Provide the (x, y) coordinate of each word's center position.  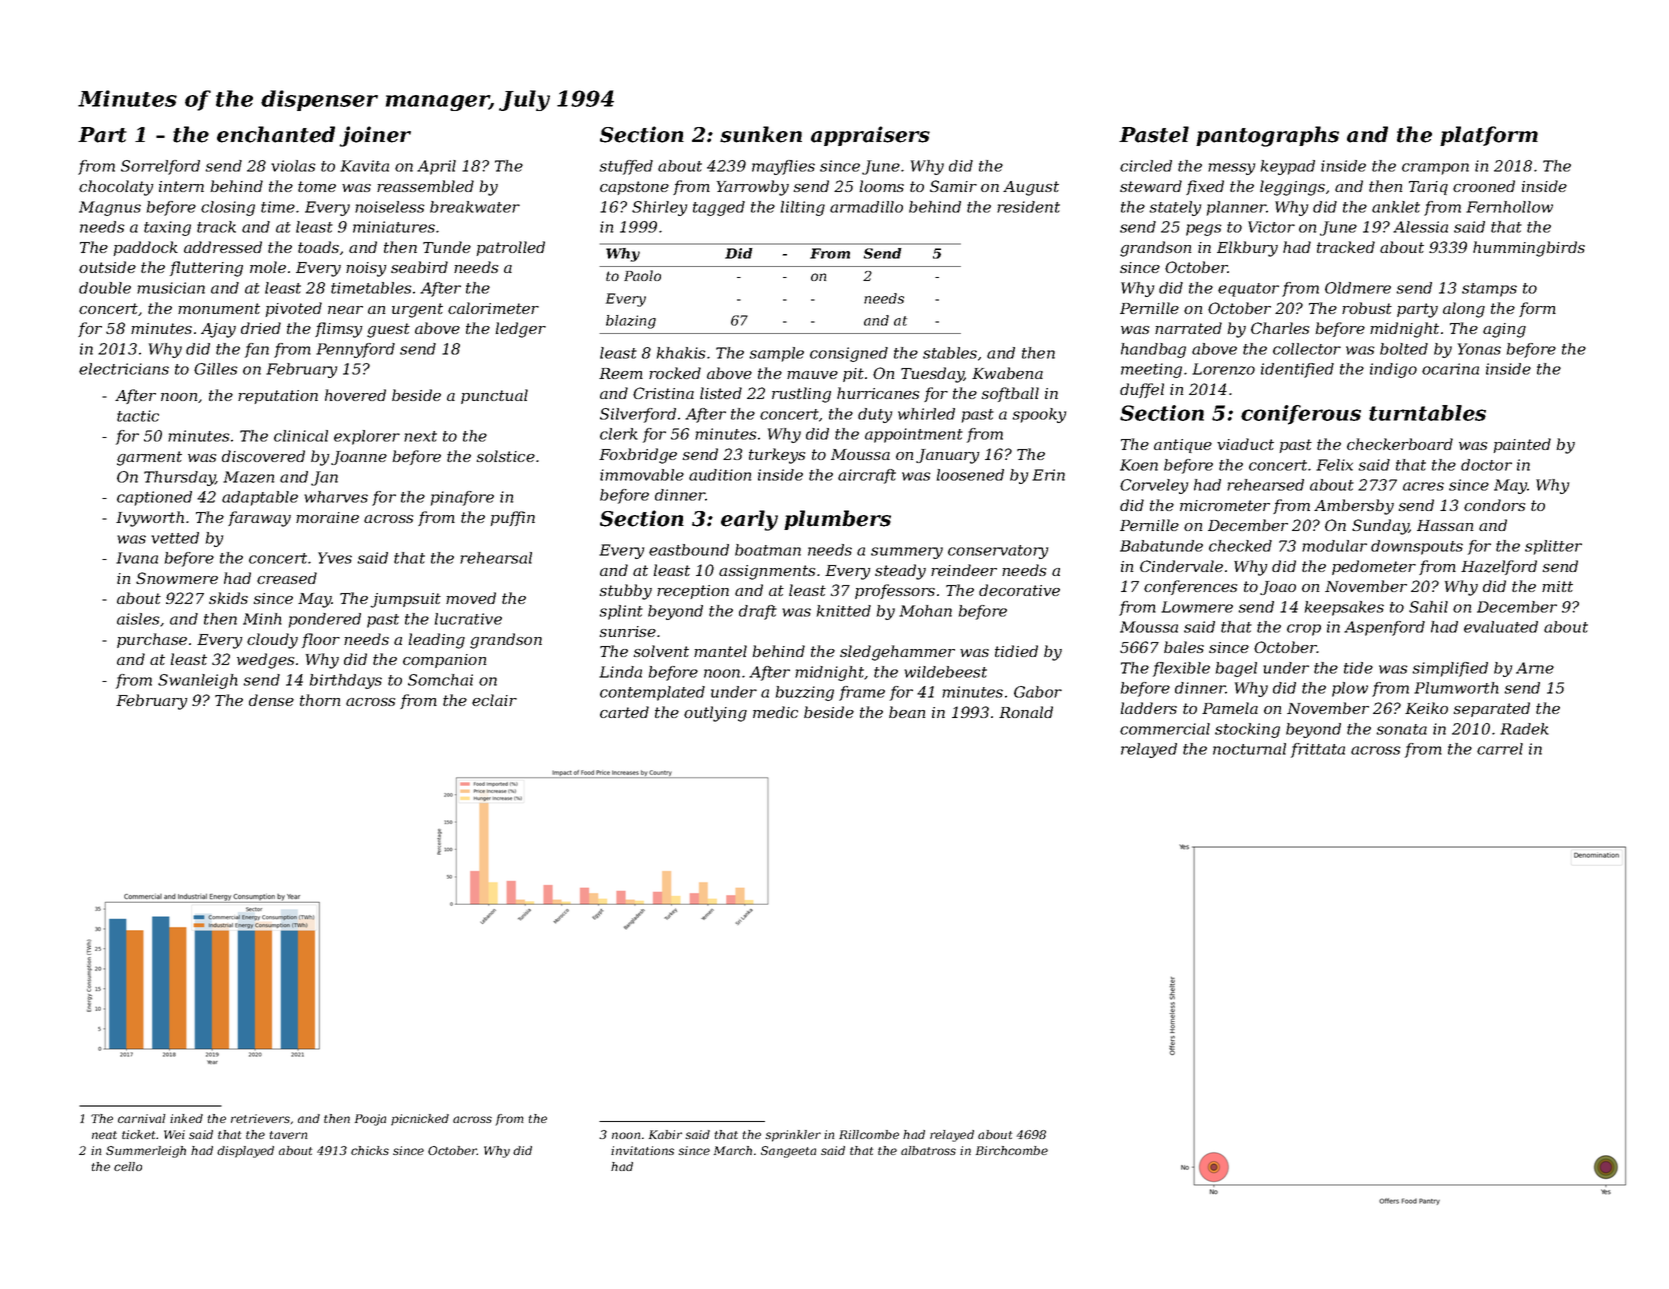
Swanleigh (198, 681)
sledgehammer (897, 653)
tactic (138, 416)
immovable (642, 475)
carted (624, 712)
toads (318, 247)
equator (1248, 290)
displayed (245, 1152)
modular (1334, 546)
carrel (1500, 749)
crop (1304, 630)
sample (776, 354)
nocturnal (1249, 749)
